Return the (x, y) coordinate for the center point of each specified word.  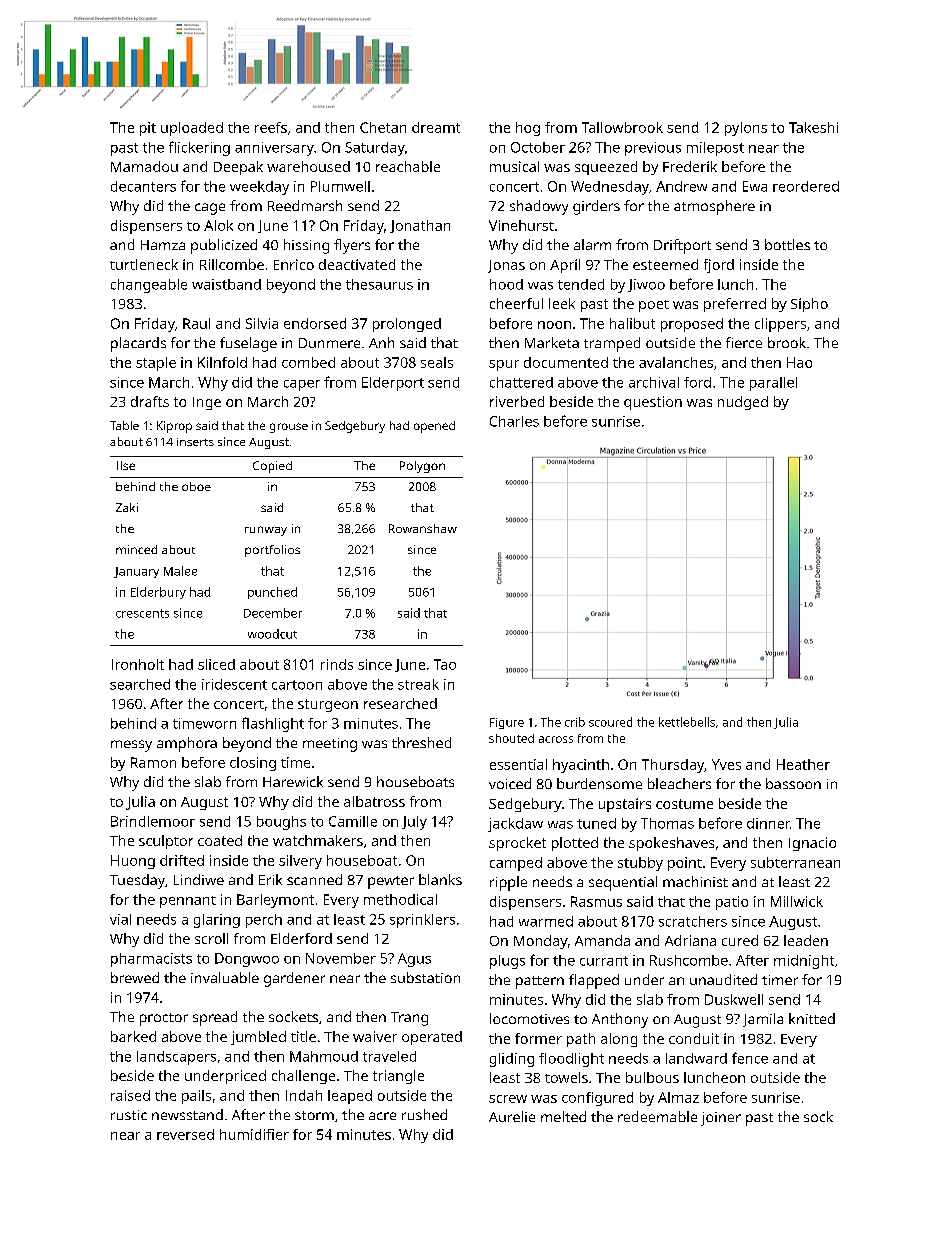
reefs (271, 127)
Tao (445, 664)
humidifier (254, 1134)
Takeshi (813, 127)
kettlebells (687, 722)
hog (528, 129)
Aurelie (512, 1116)
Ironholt (138, 664)
